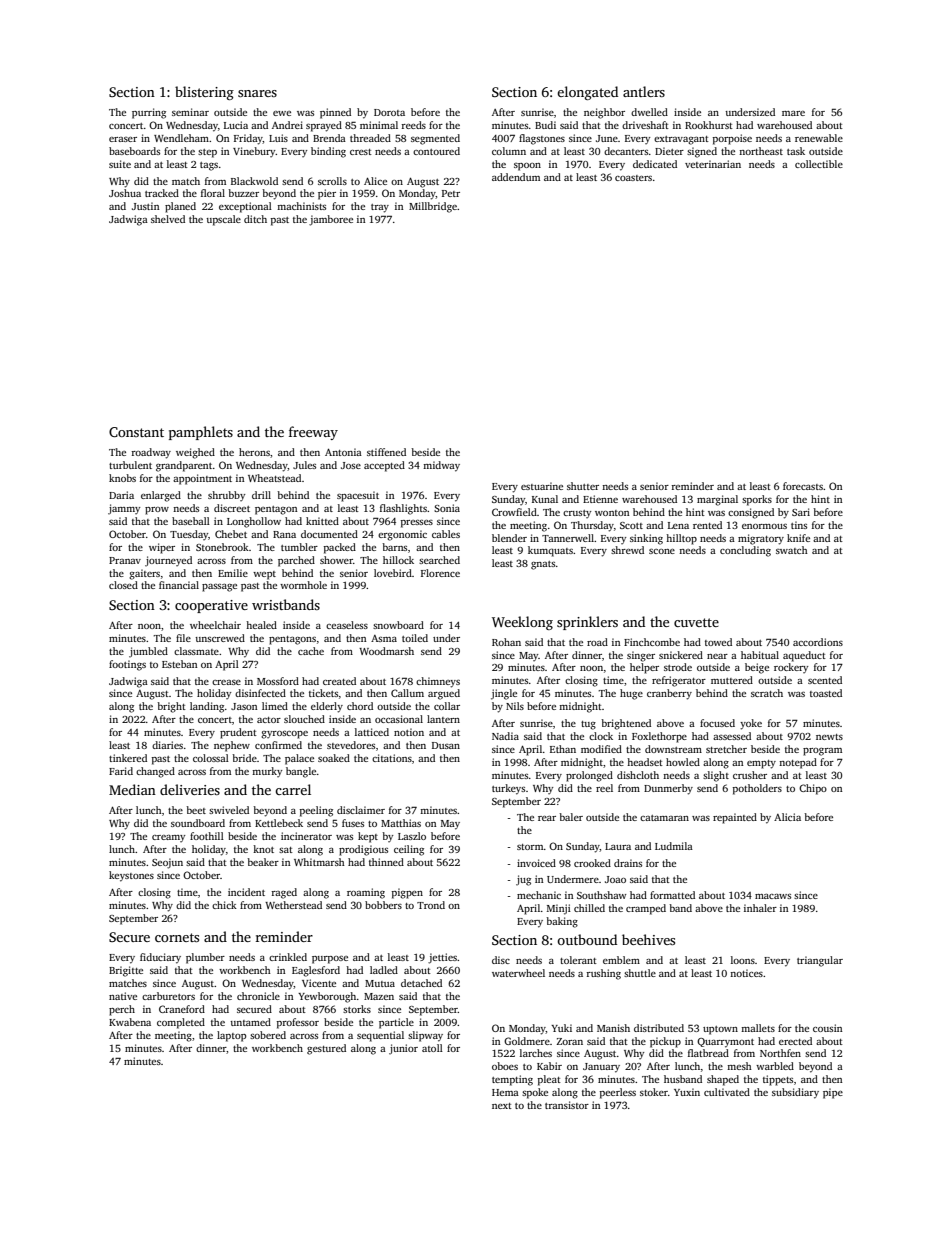 The height and width of the document is (1233, 952). Describe the element at coordinates (204, 93) in the document. I see `blistering` at that location.
